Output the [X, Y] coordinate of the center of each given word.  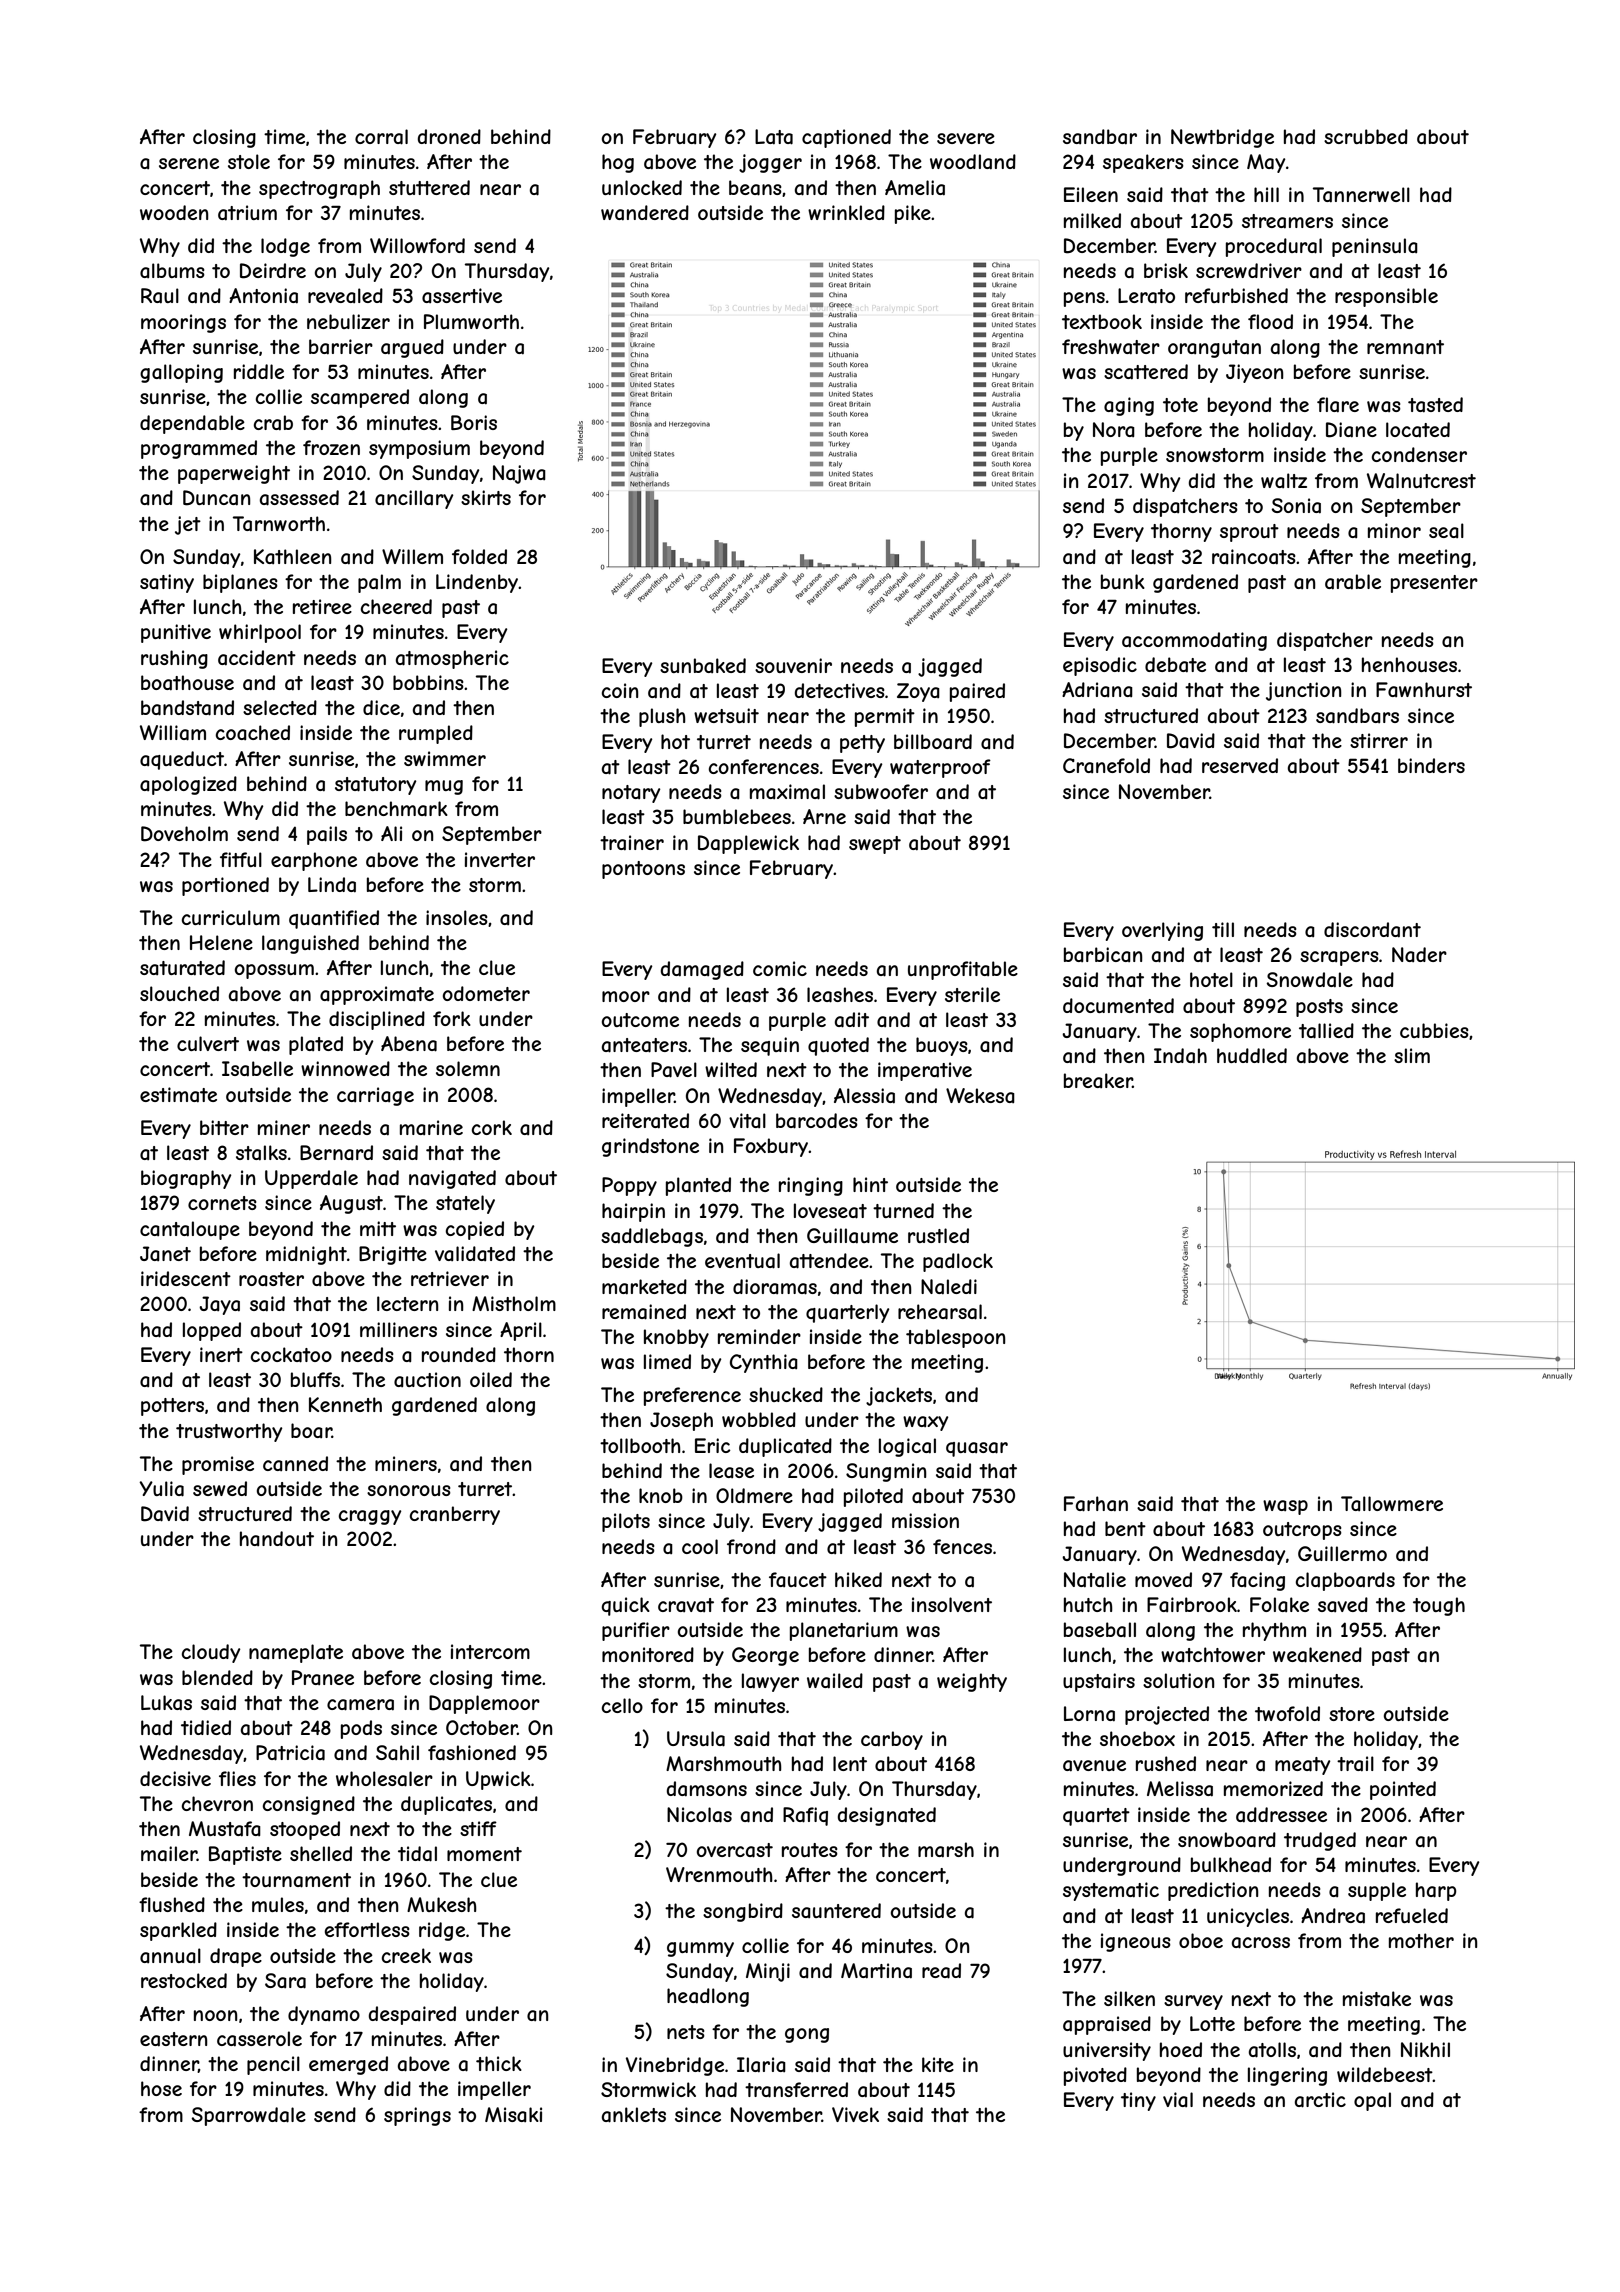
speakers [1143, 163]
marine [431, 1127]
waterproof [940, 768]
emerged [348, 2065]
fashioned [472, 1753]
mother [1421, 1940]
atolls [1272, 2050]
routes [810, 1850]
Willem [412, 556]
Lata [774, 137]
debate [1175, 665]
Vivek [855, 2114]
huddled [1252, 1055]
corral [381, 137]
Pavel [674, 1070]
